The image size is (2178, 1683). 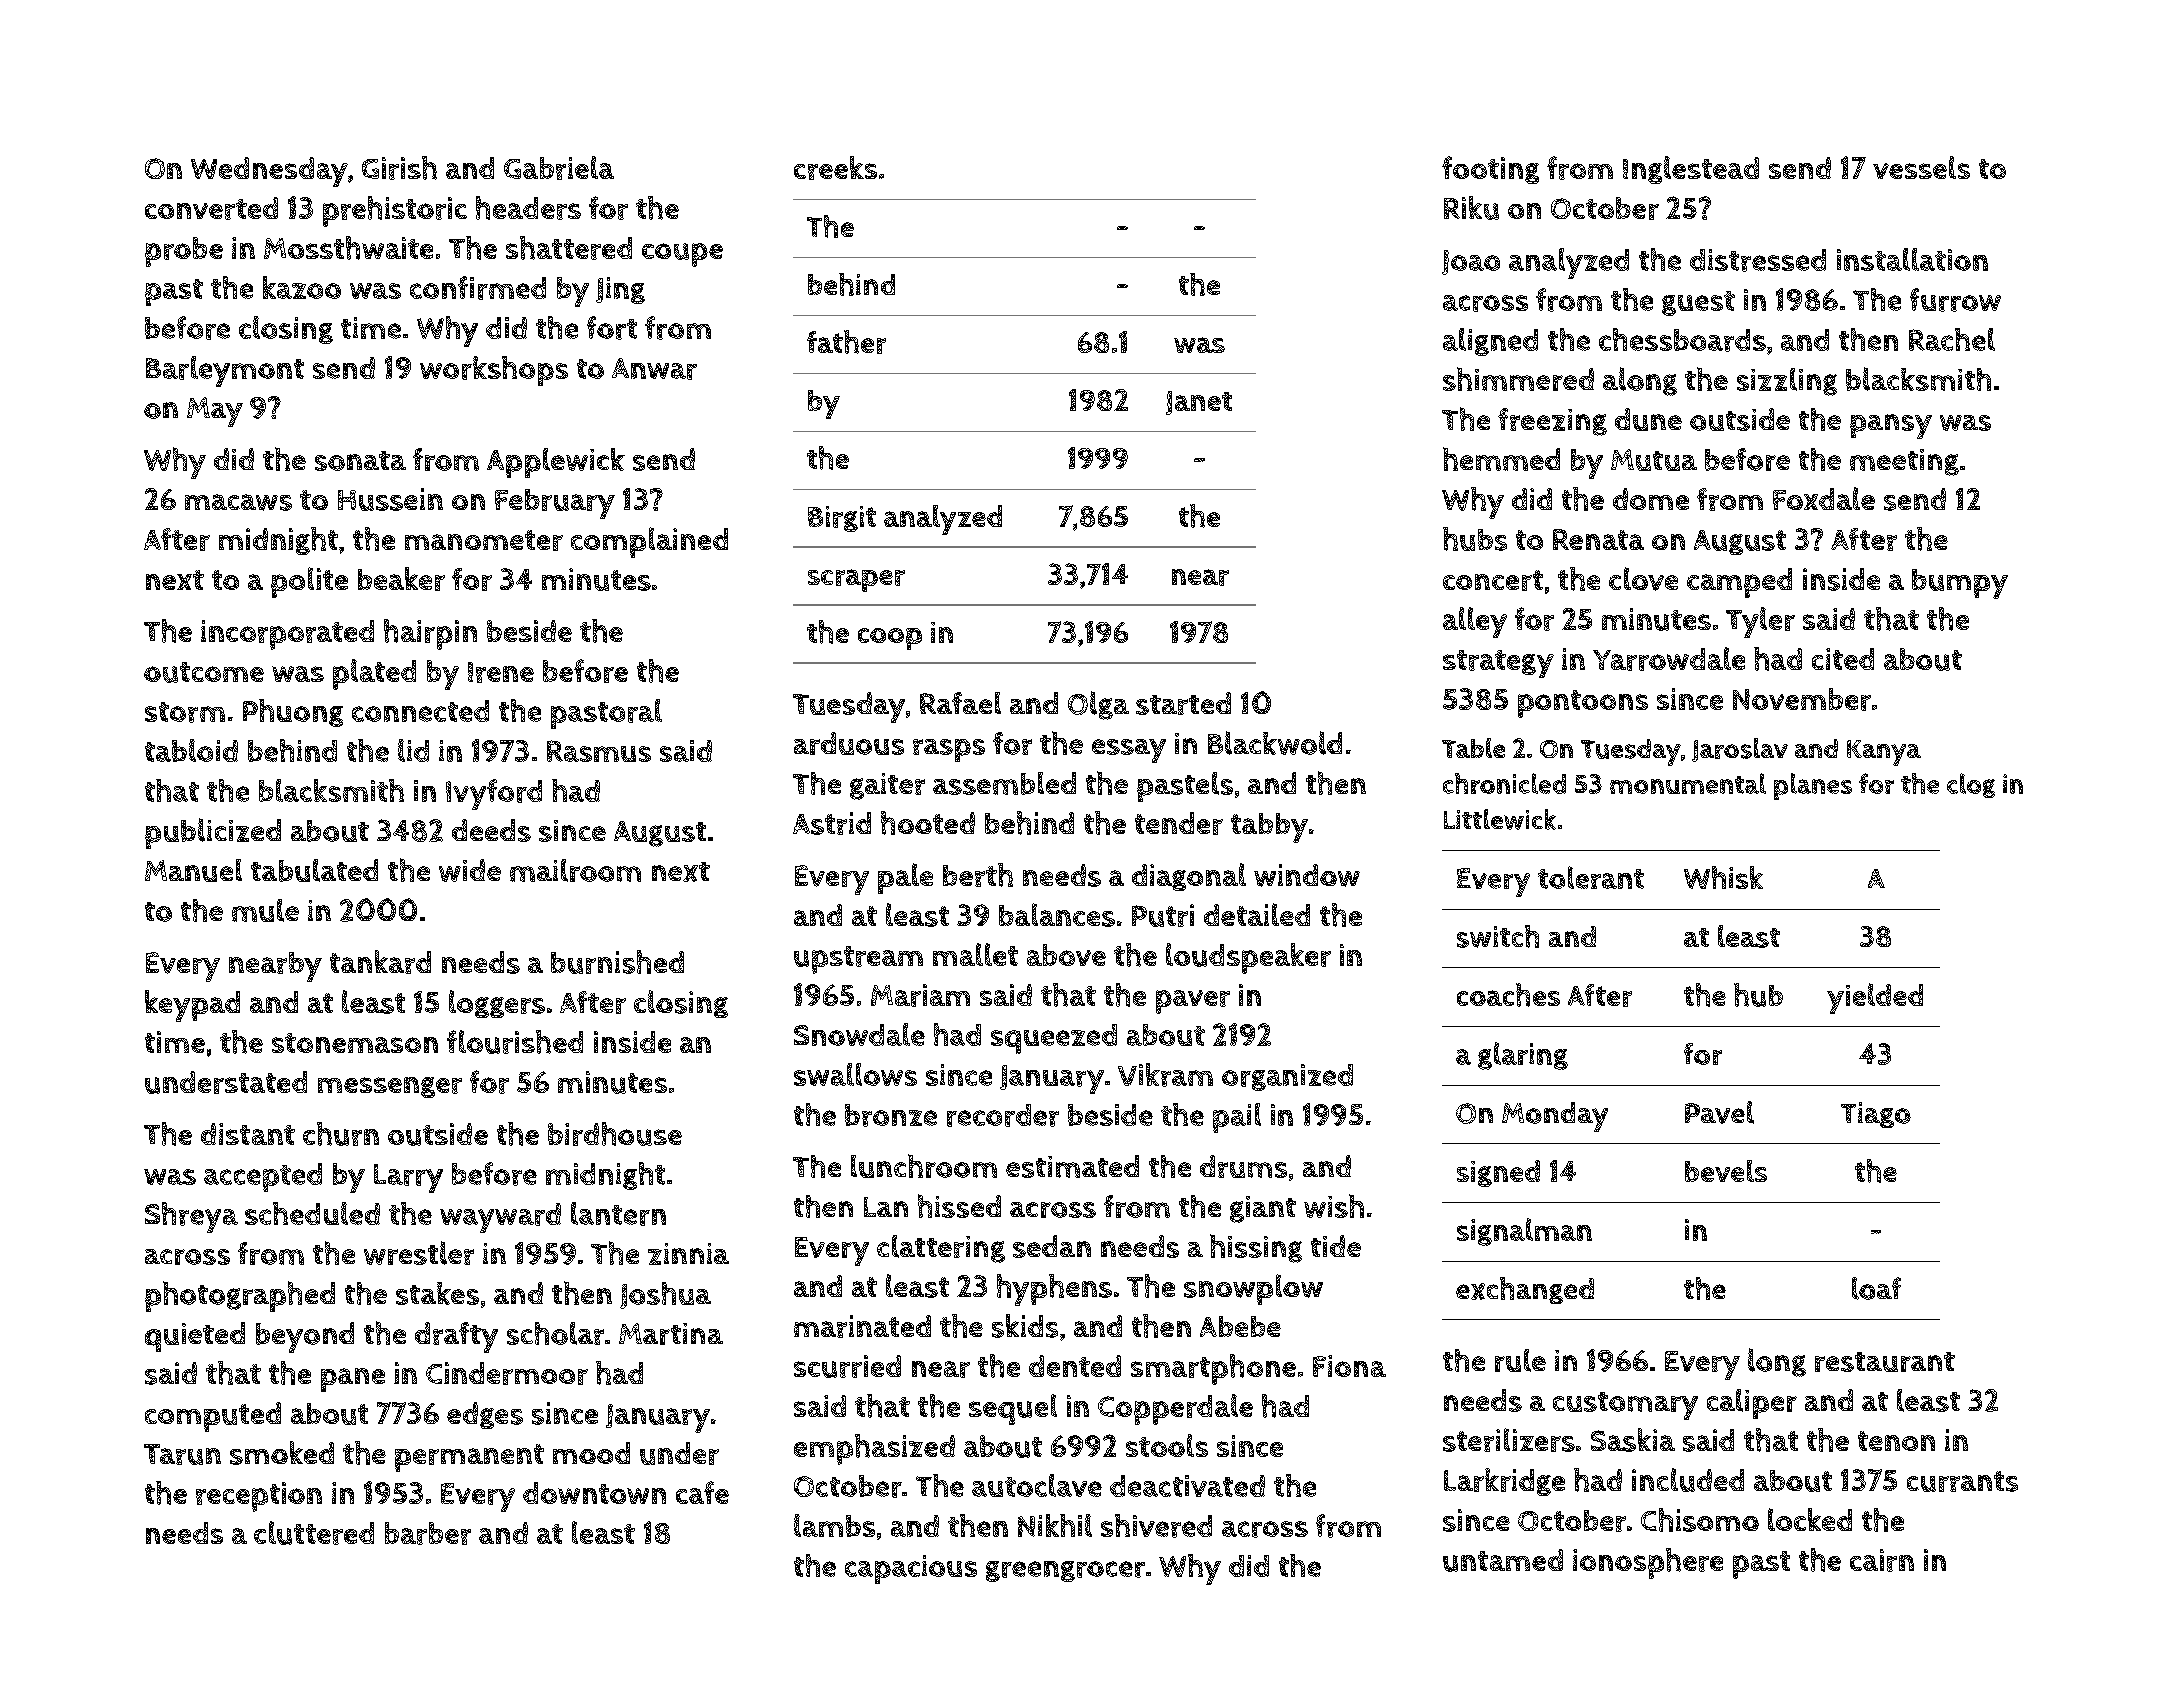 I want to click on rule, so click(x=1520, y=1360).
